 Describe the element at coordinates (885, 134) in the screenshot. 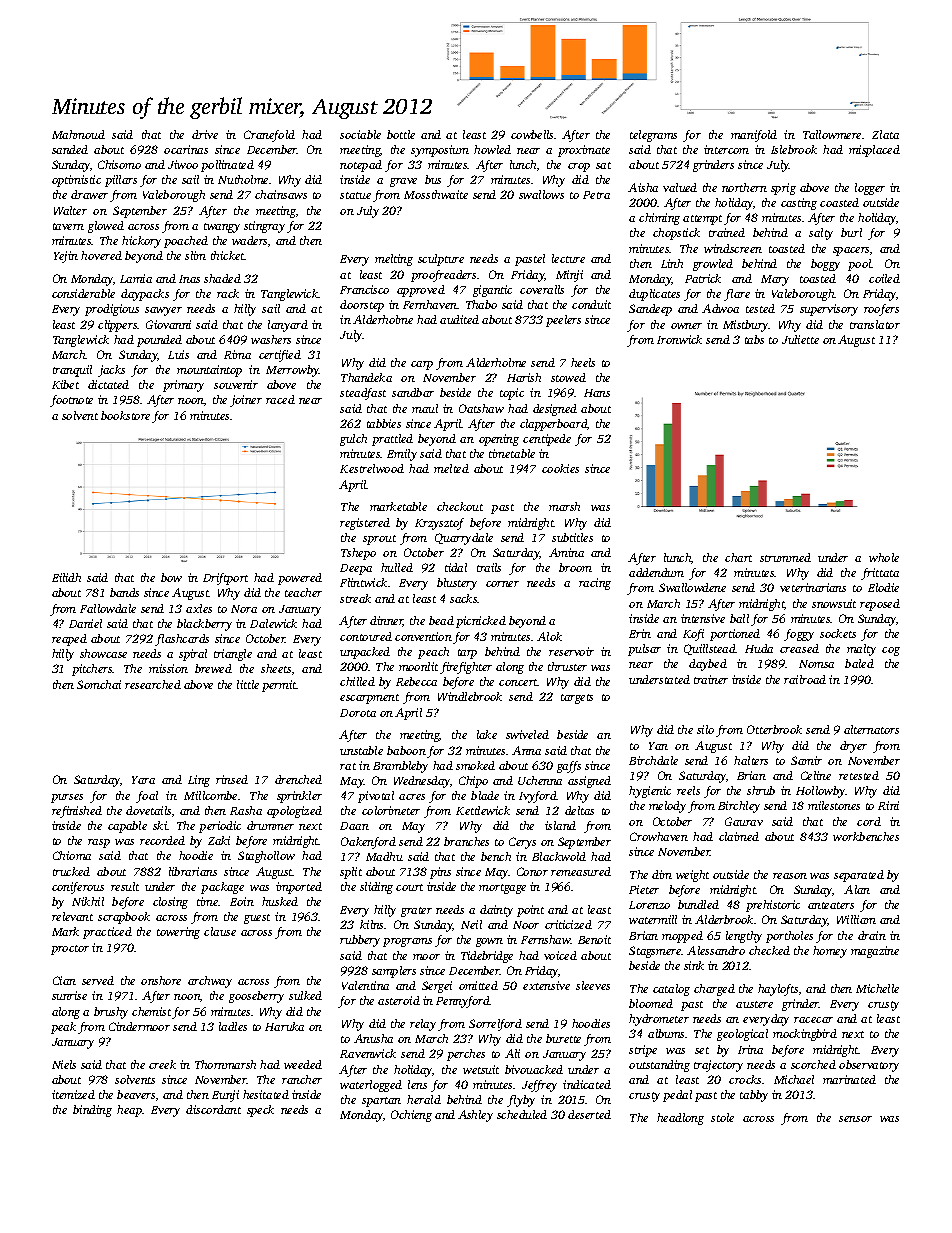

I see `Zlata` at that location.
